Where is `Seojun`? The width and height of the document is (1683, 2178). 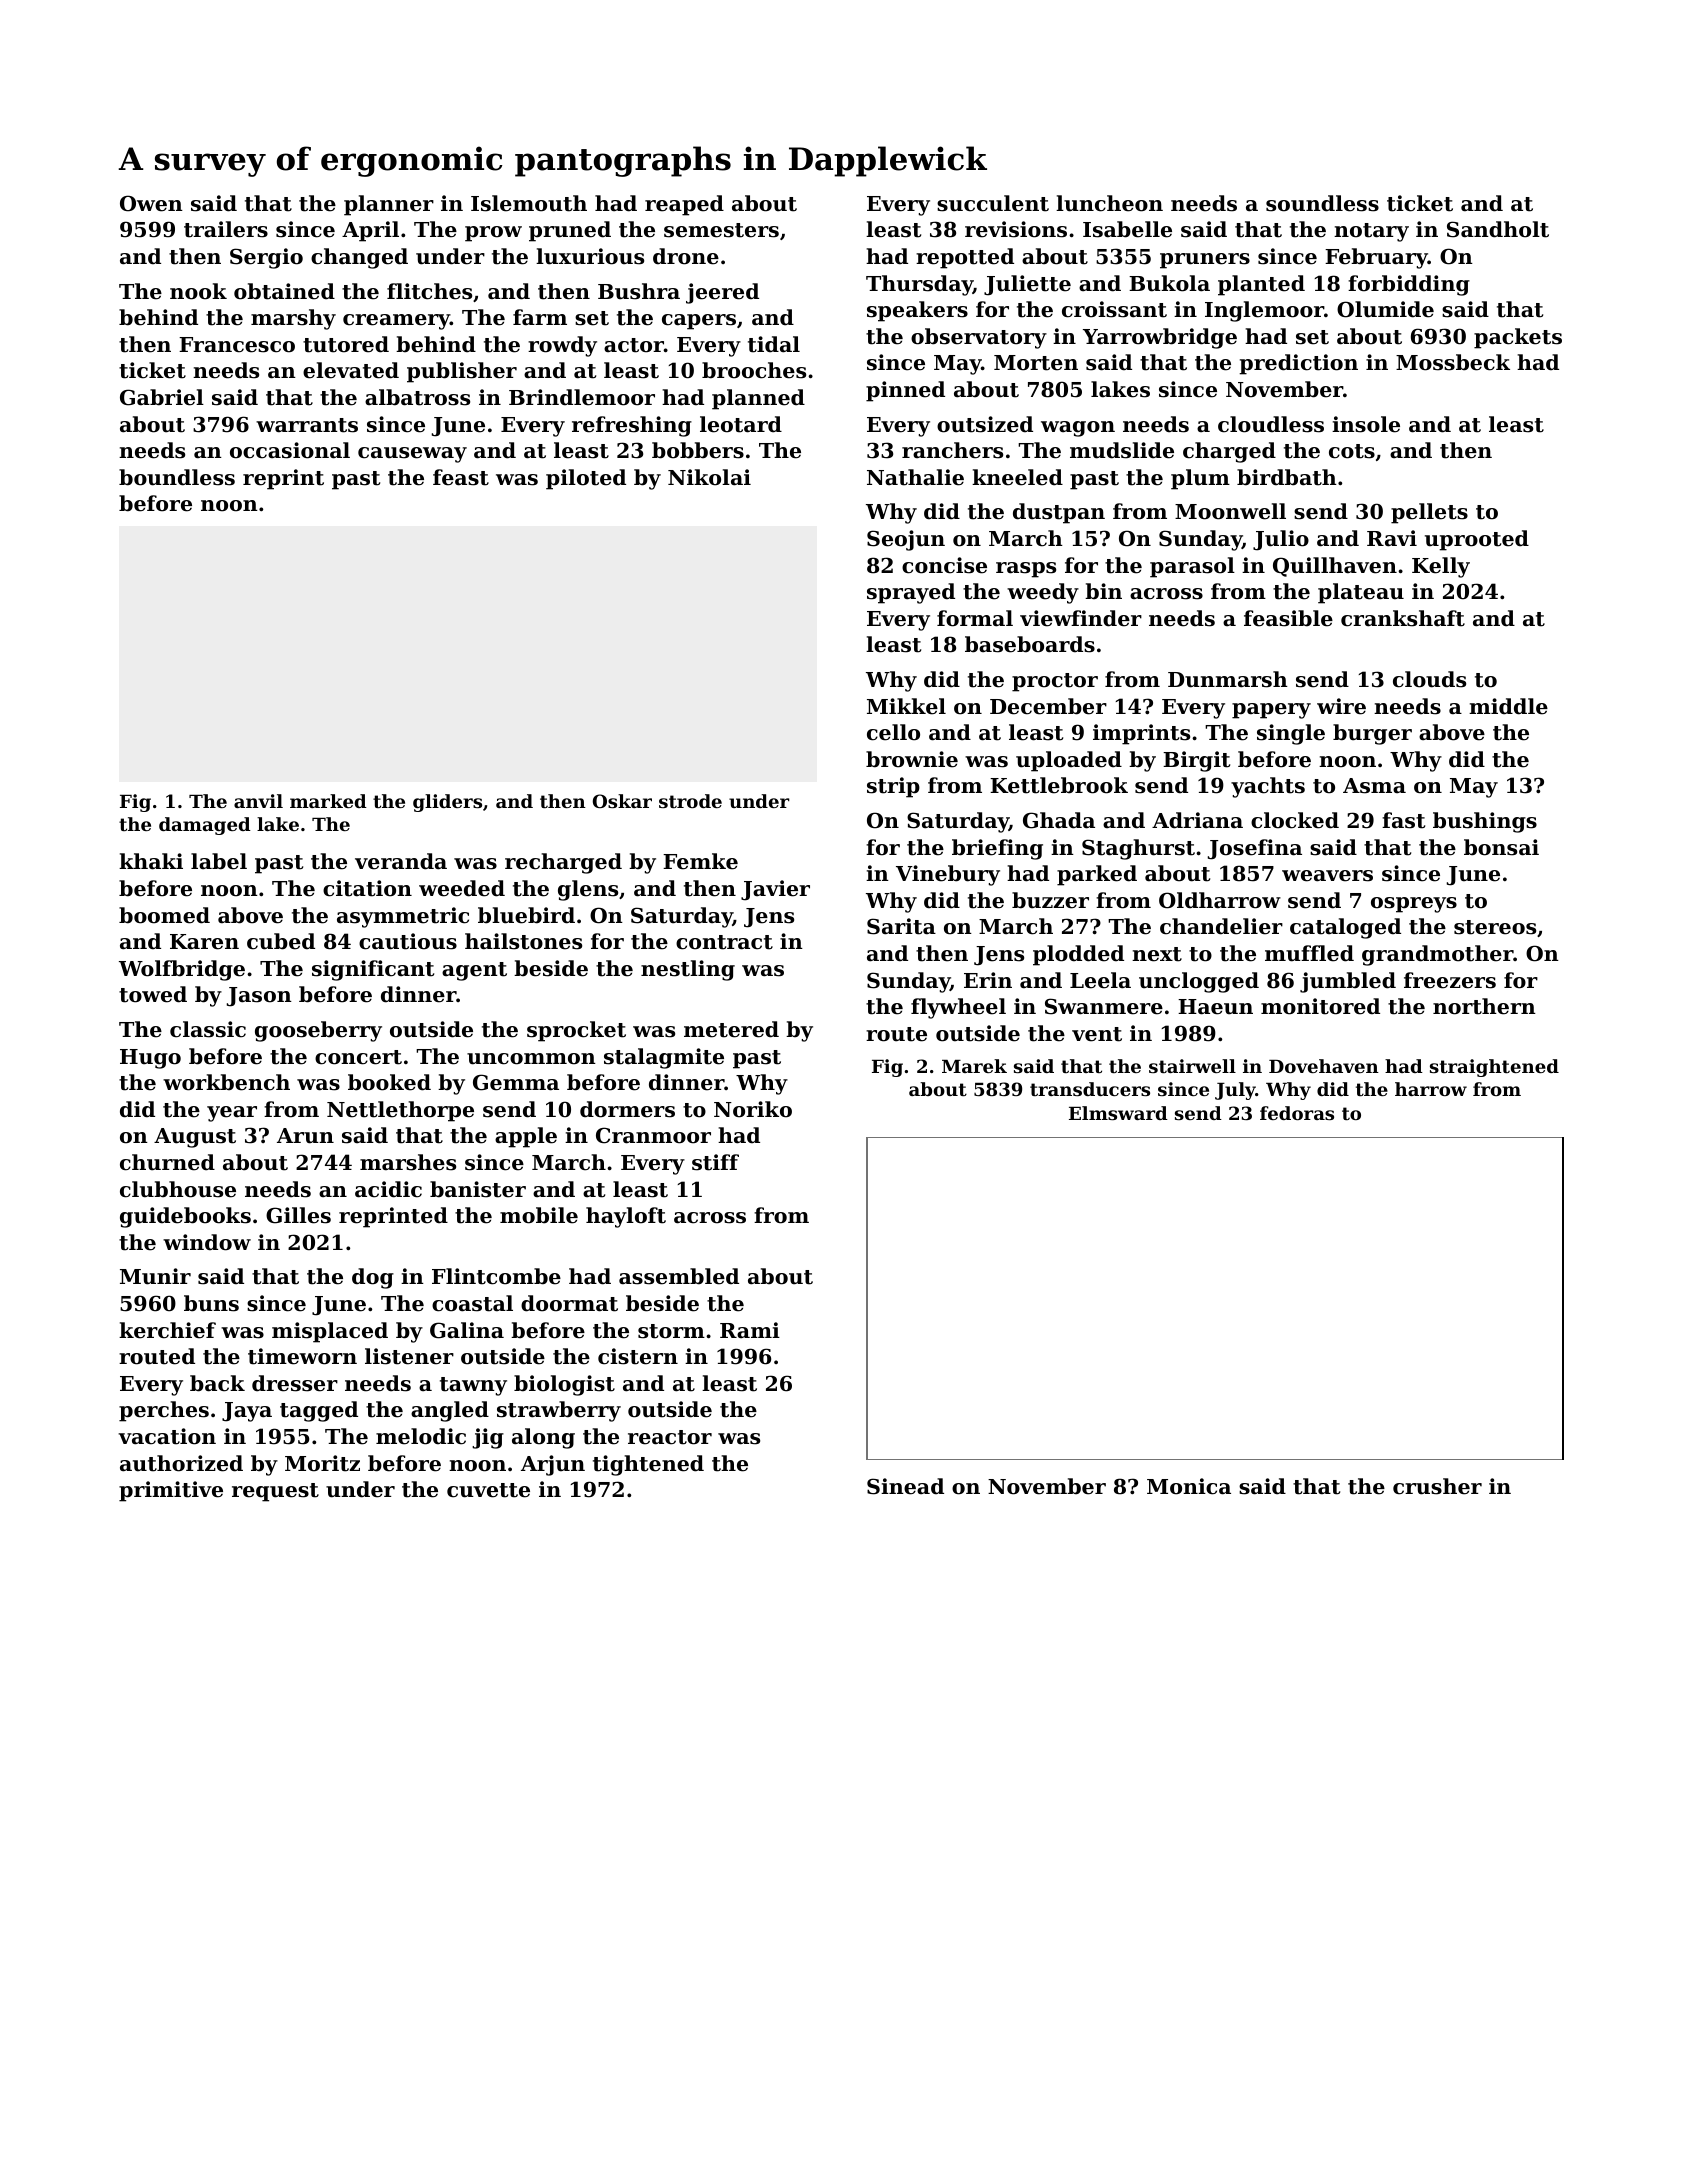
Seojun is located at coordinates (906, 540).
